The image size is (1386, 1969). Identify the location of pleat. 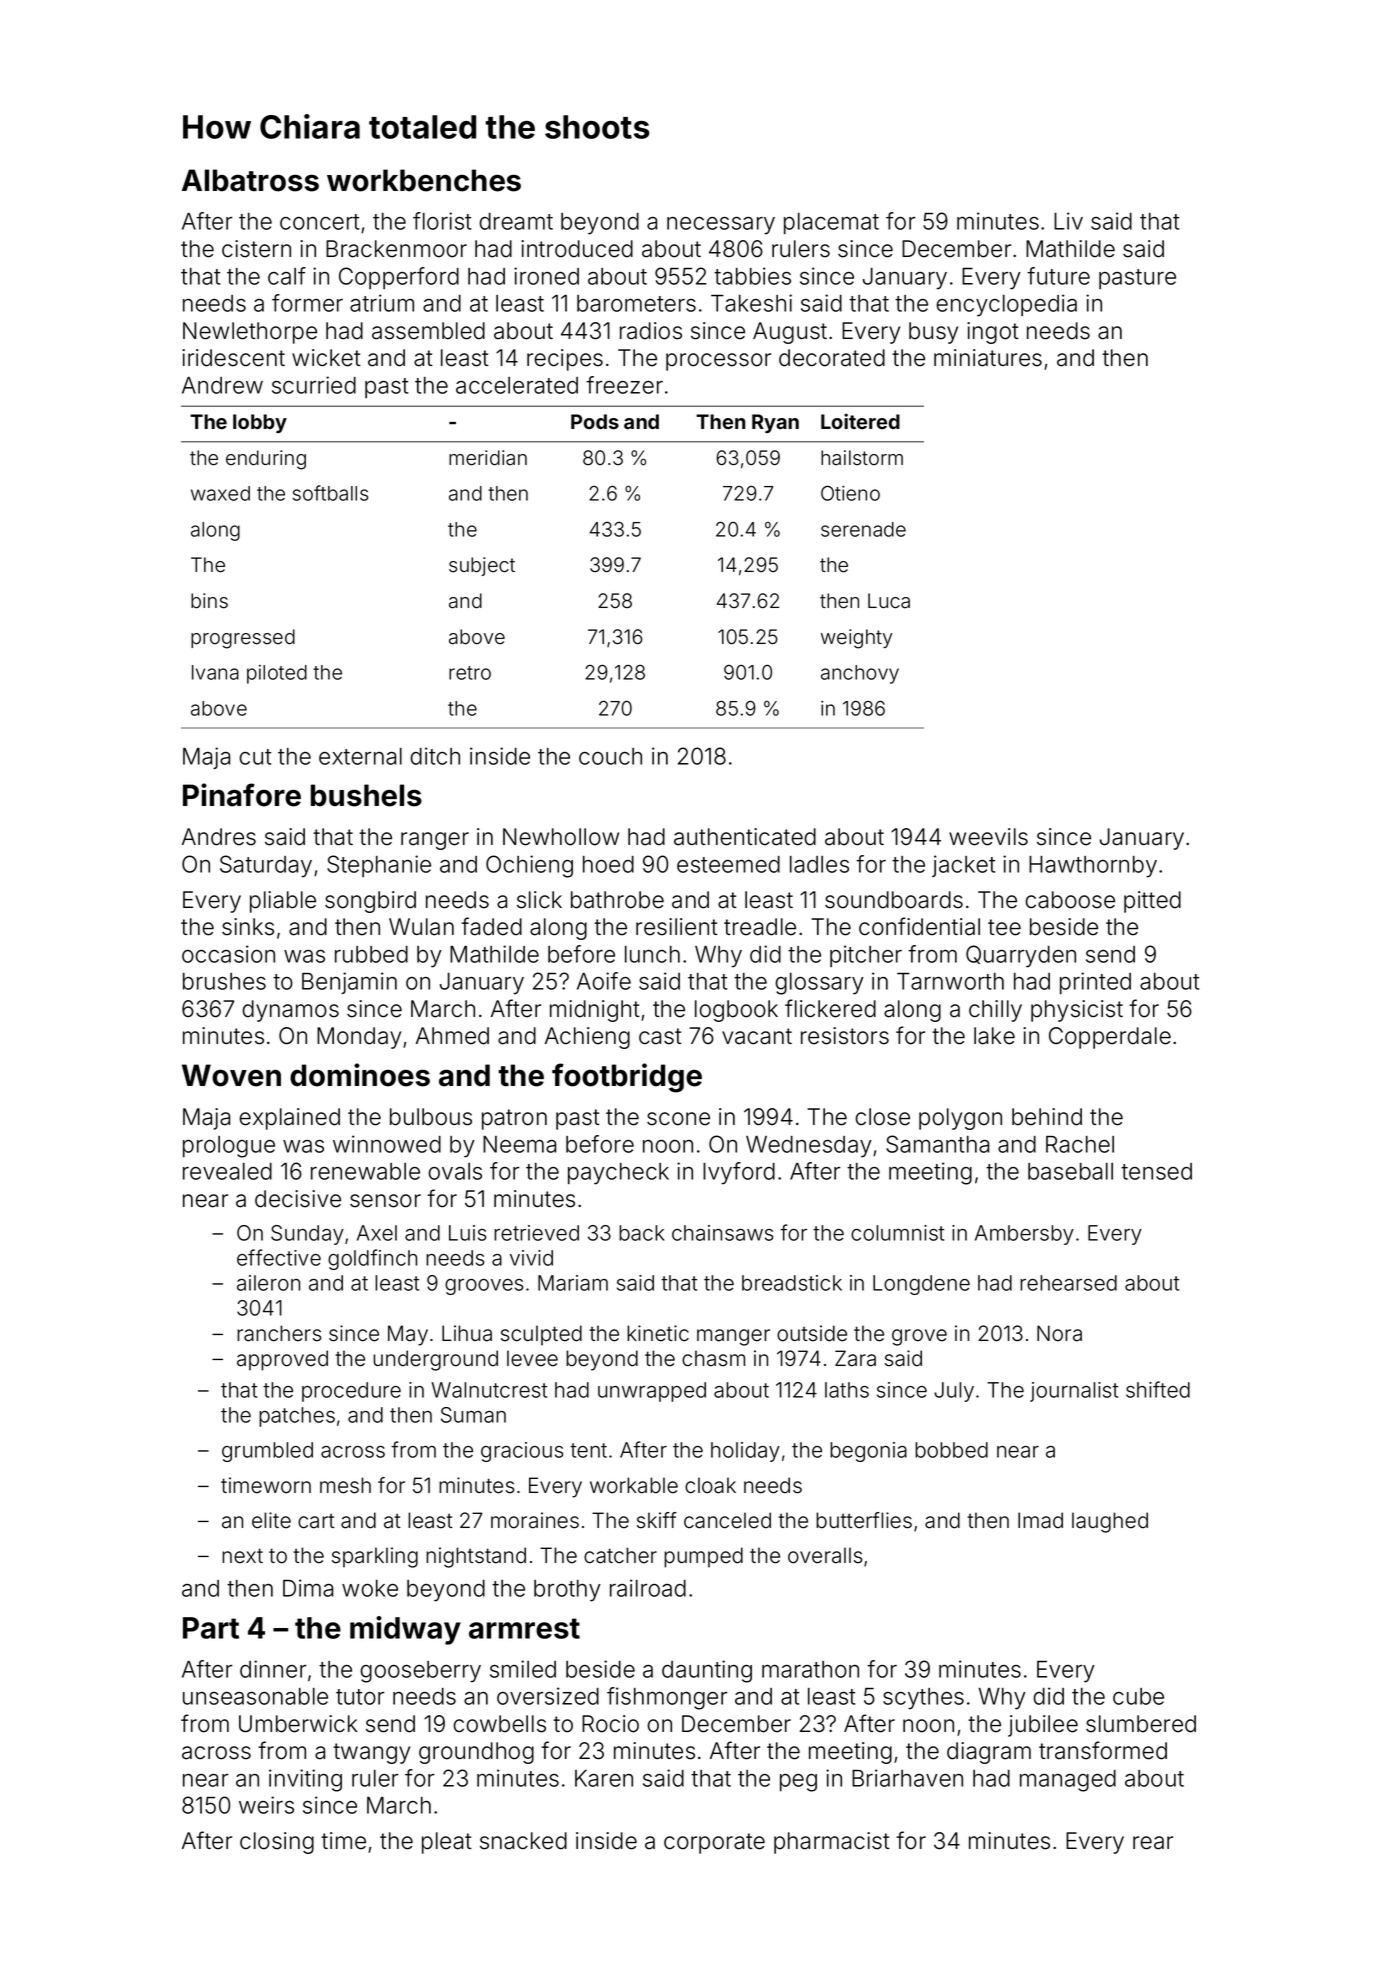
(447, 1843).
